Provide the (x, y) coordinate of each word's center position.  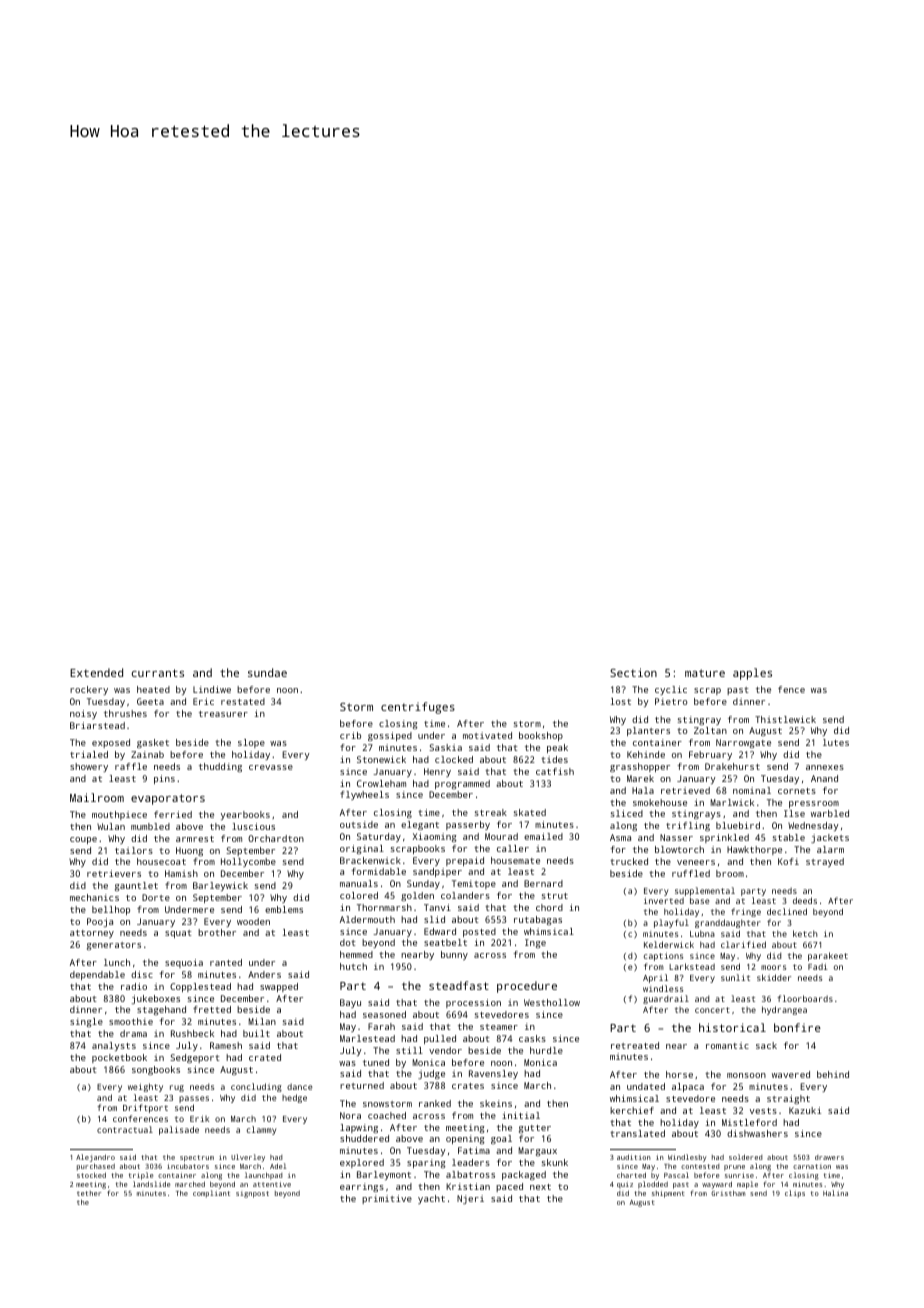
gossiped (390, 736)
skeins (496, 1103)
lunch (117, 962)
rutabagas (538, 920)
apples (752, 674)
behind (833, 1074)
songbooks (156, 1070)
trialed (89, 754)
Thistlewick (785, 719)
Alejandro (95, 1158)
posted (479, 932)
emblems (284, 909)
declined (787, 911)
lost (621, 701)
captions (663, 956)
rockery (89, 690)
